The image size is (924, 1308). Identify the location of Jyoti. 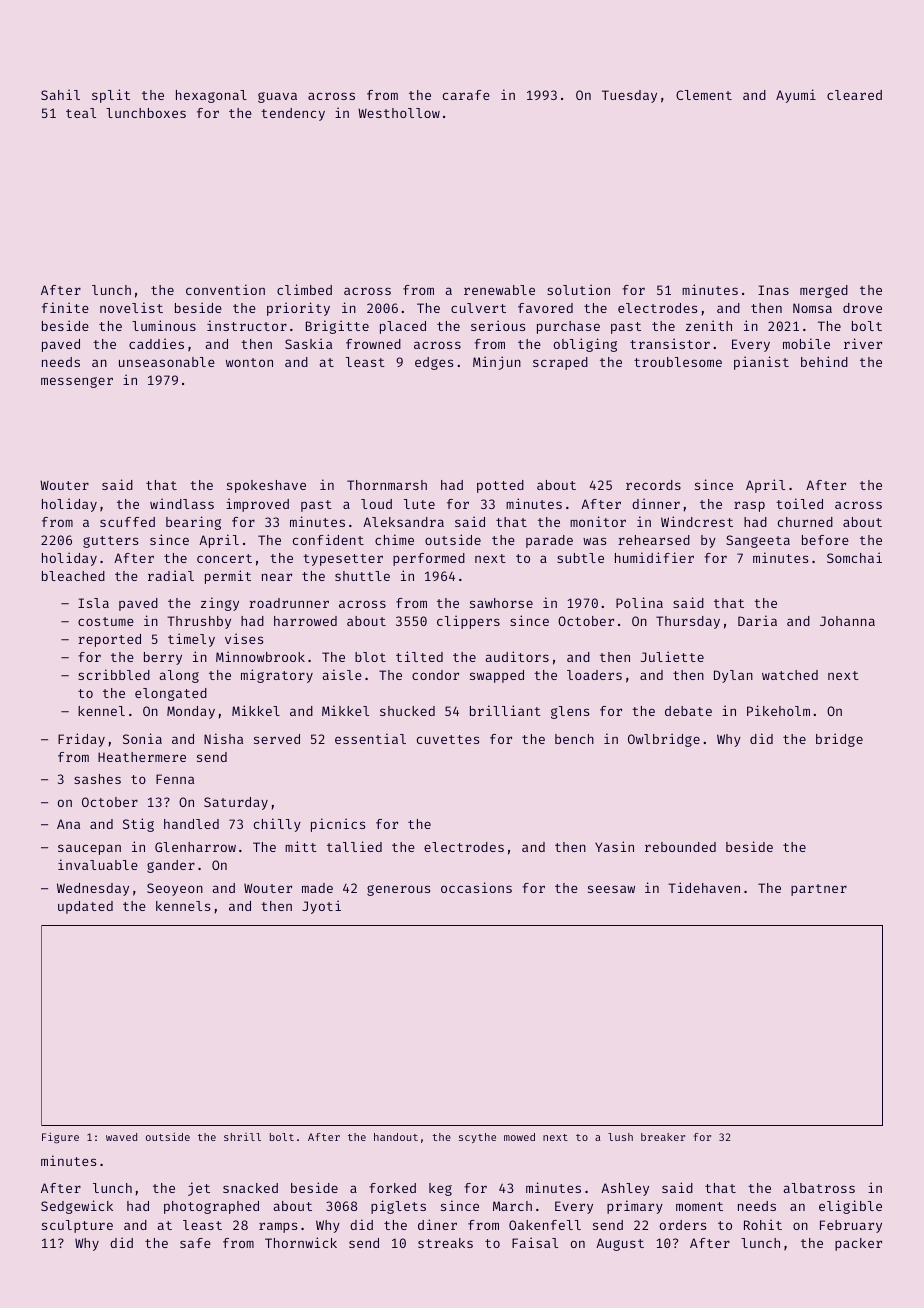
(321, 907).
